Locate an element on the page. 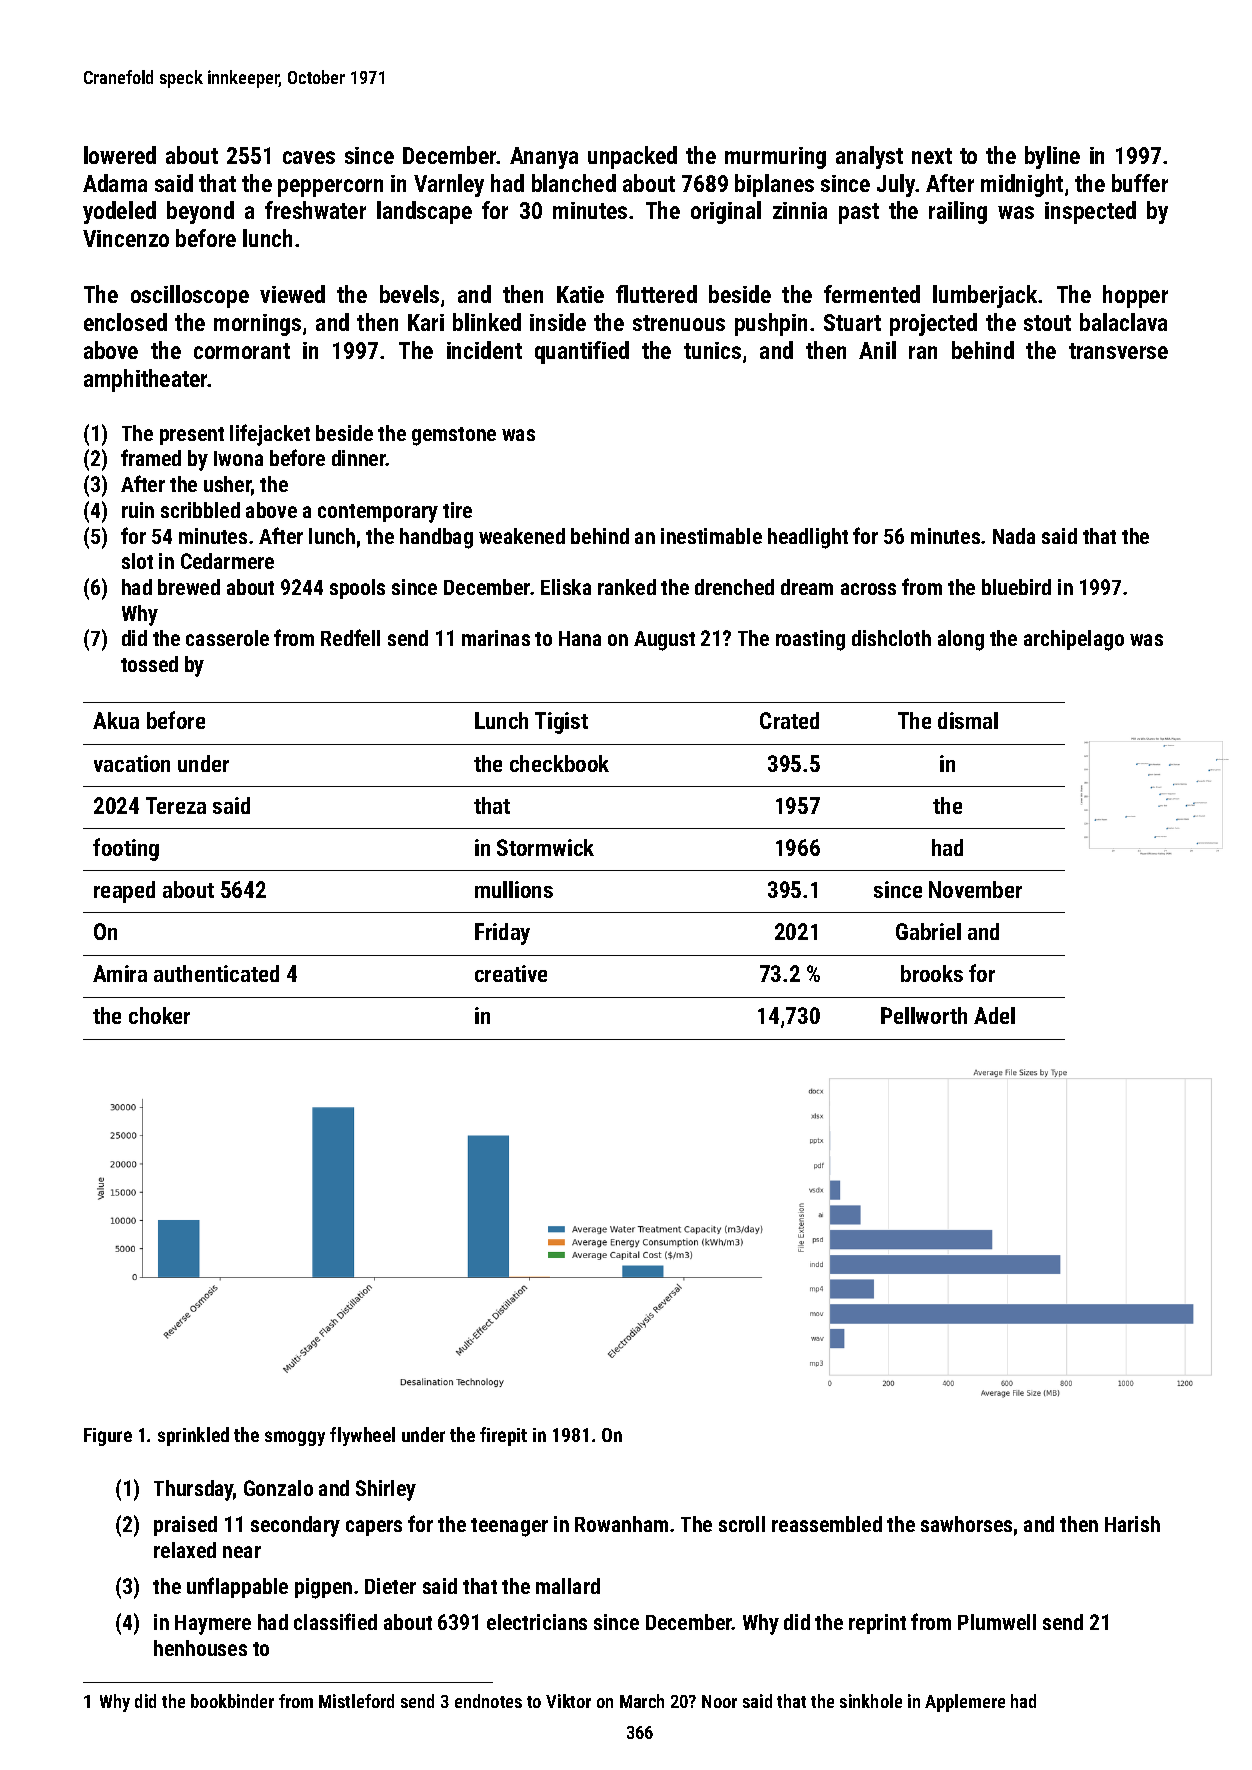 The width and height of the page is (1252, 1770). smoggy is located at coordinates (295, 1438).
